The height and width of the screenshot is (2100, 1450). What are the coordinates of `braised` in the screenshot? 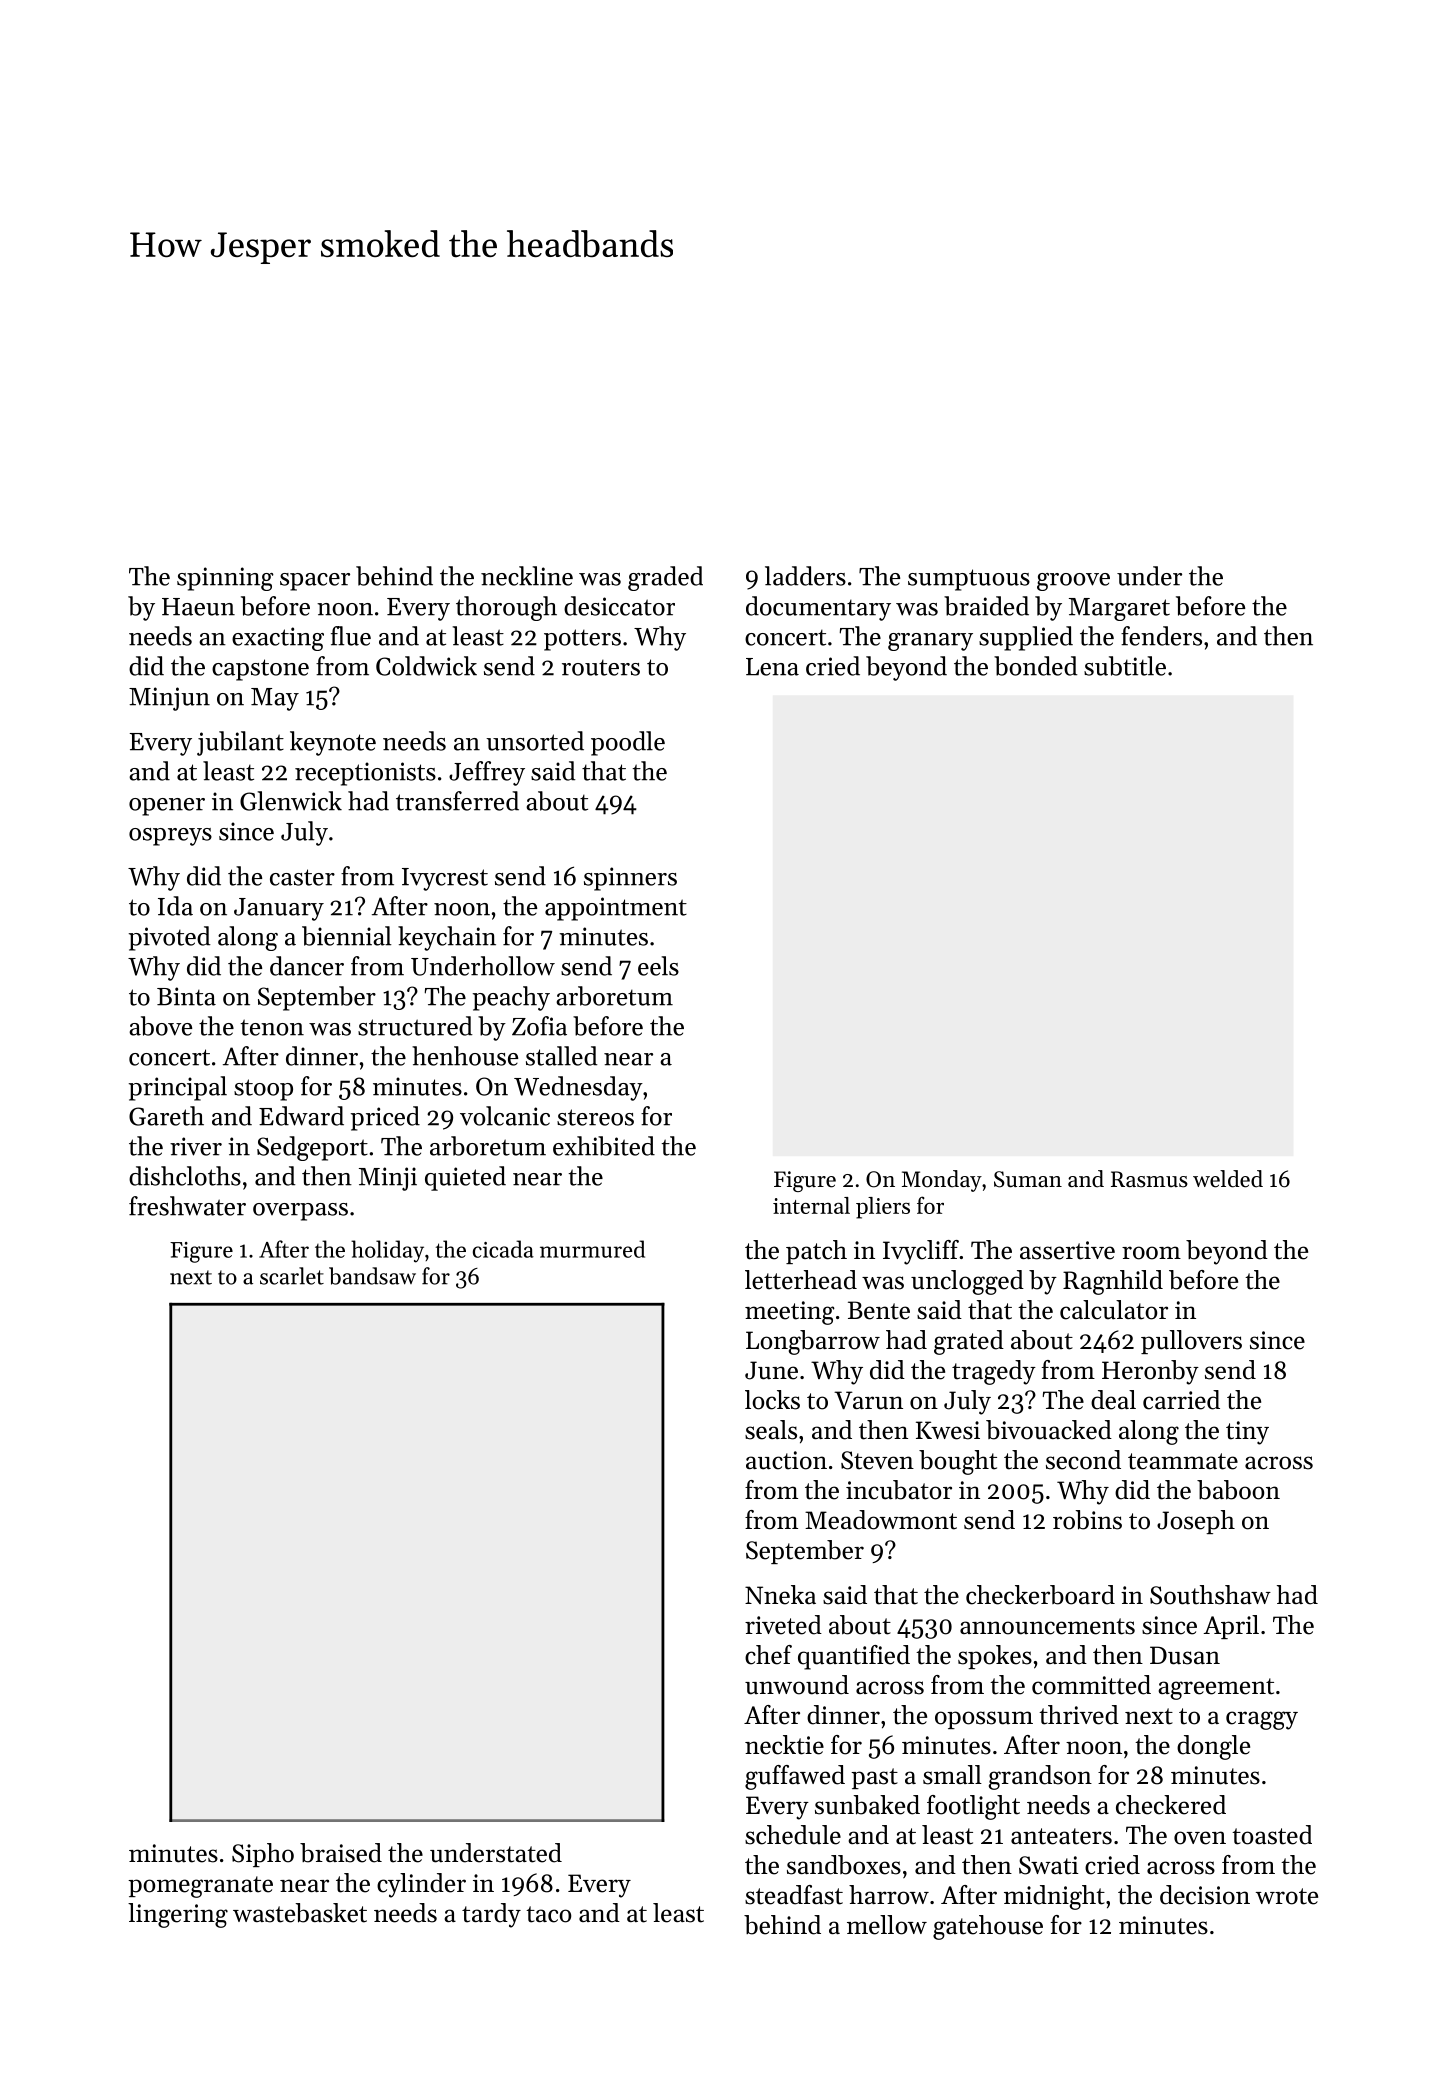 It's located at (341, 1853).
